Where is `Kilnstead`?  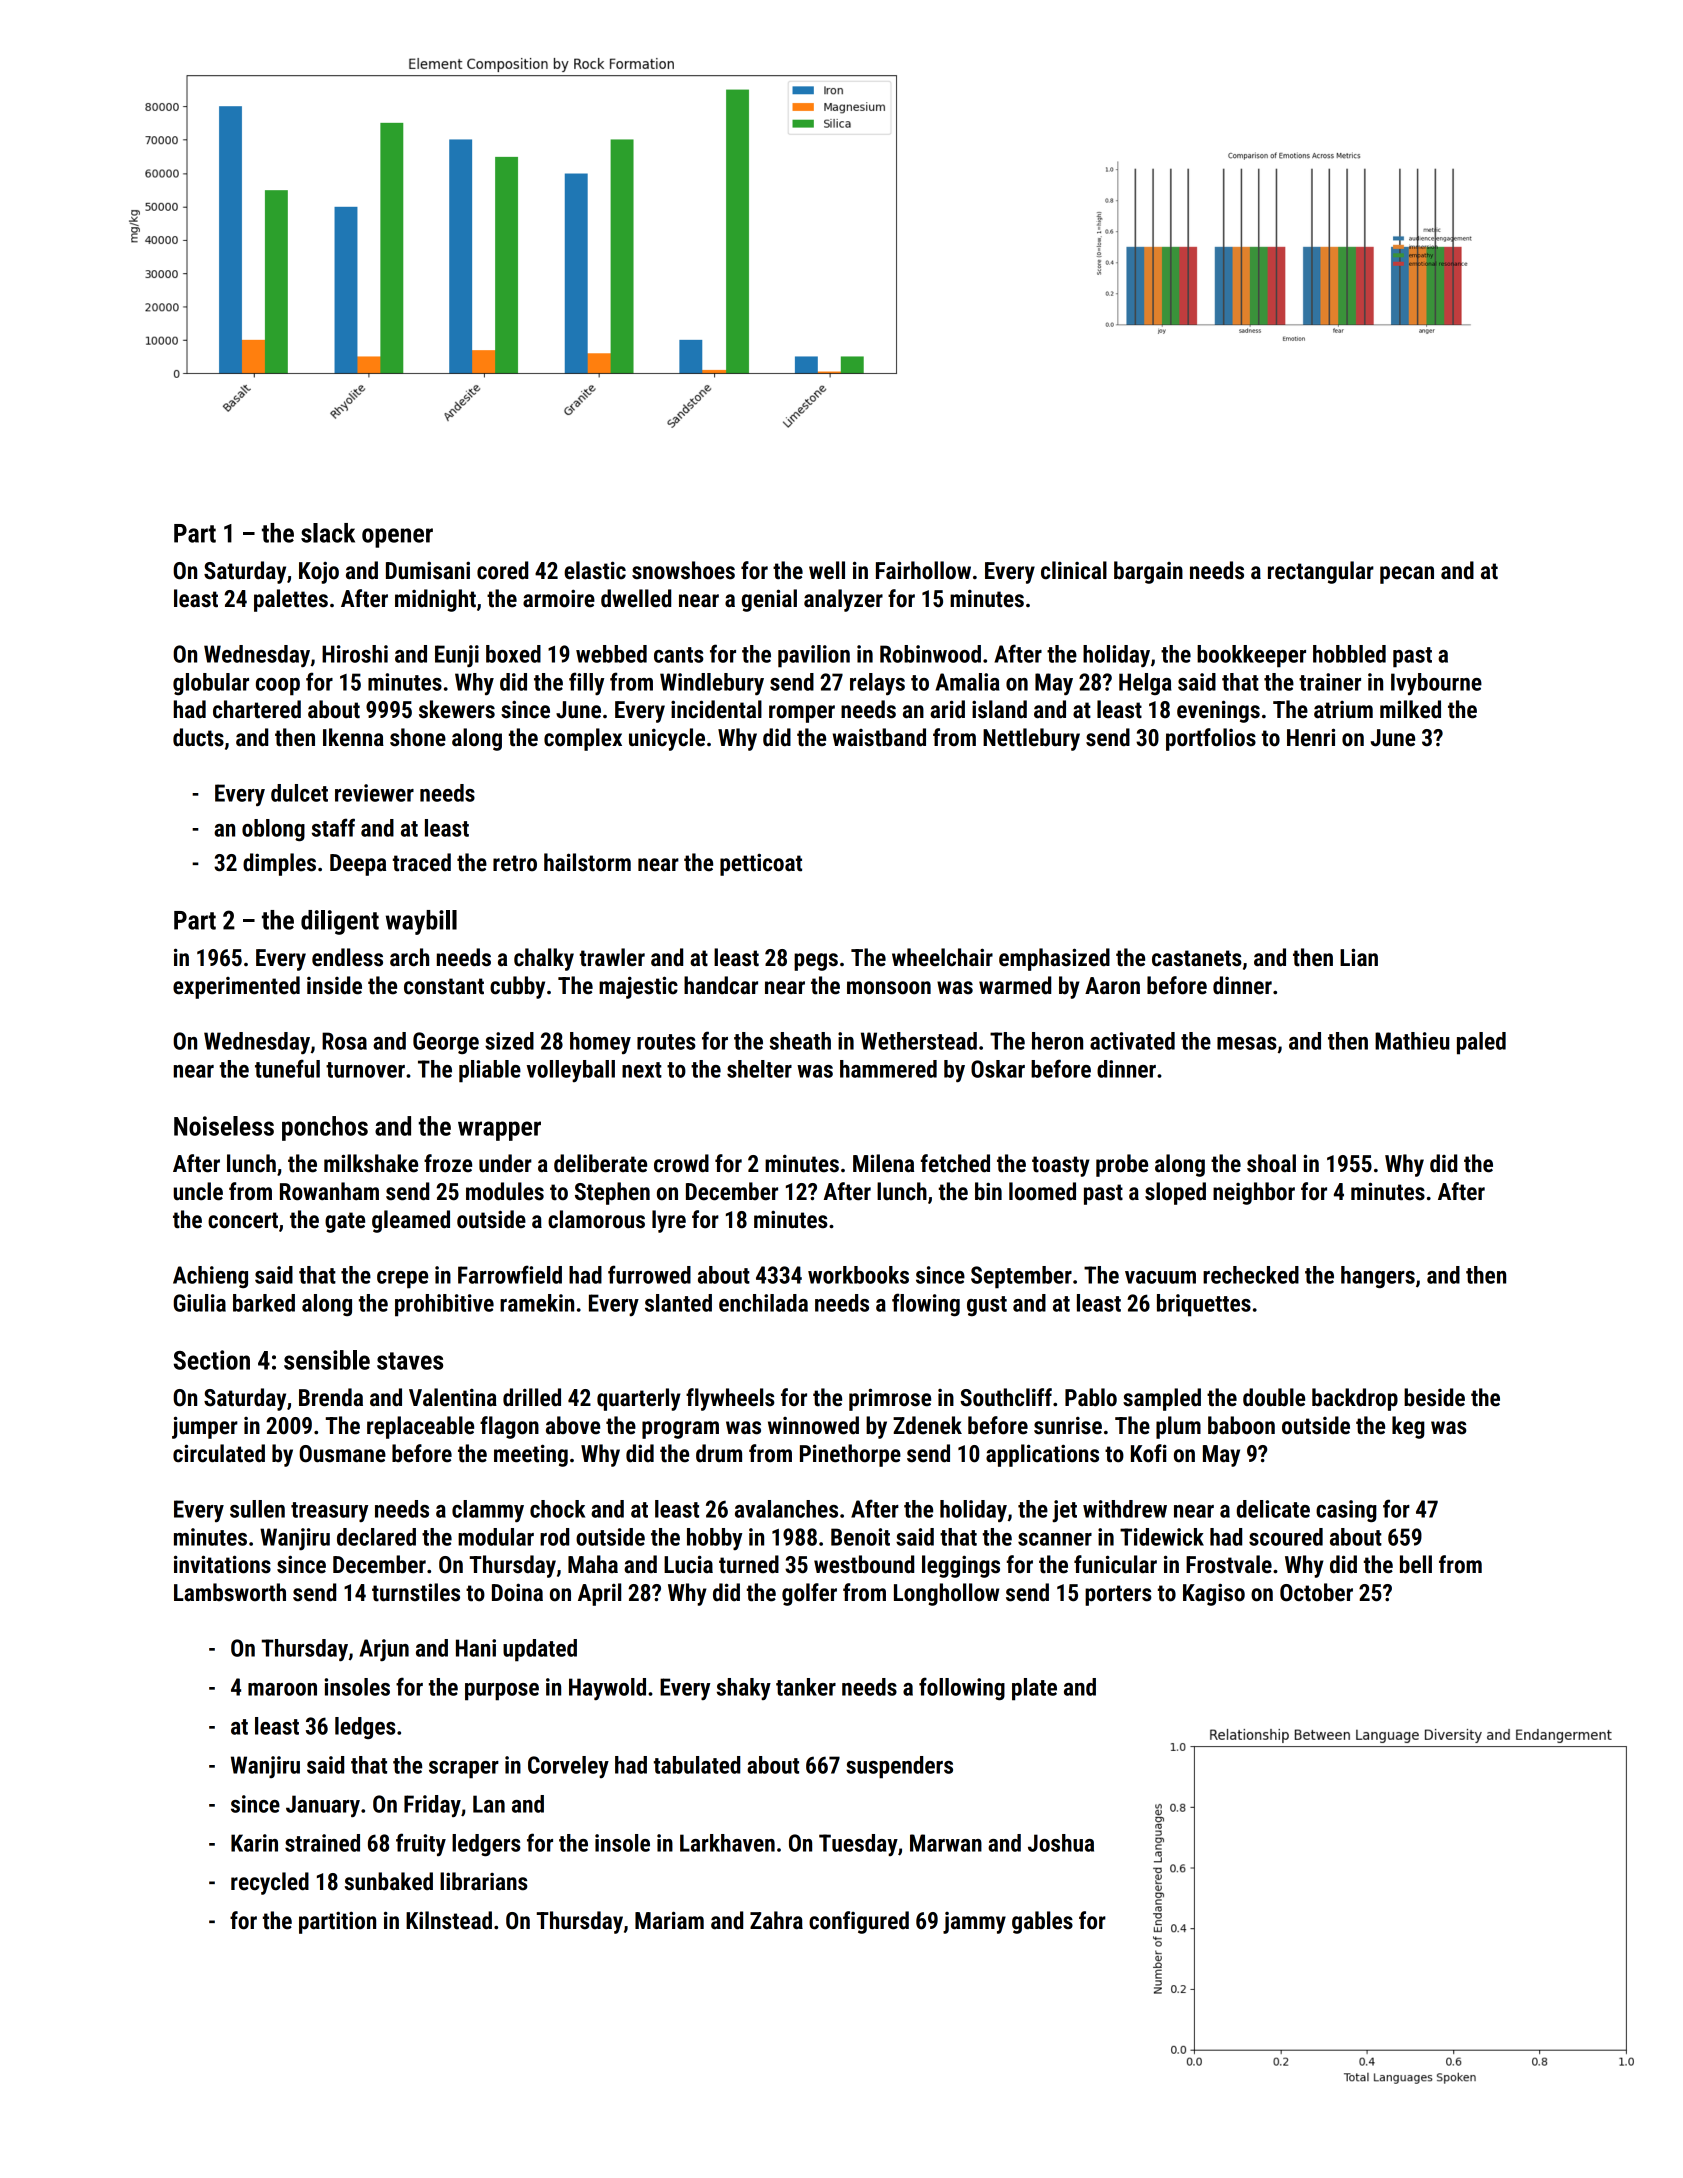 Kilnstead is located at coordinates (449, 1920).
